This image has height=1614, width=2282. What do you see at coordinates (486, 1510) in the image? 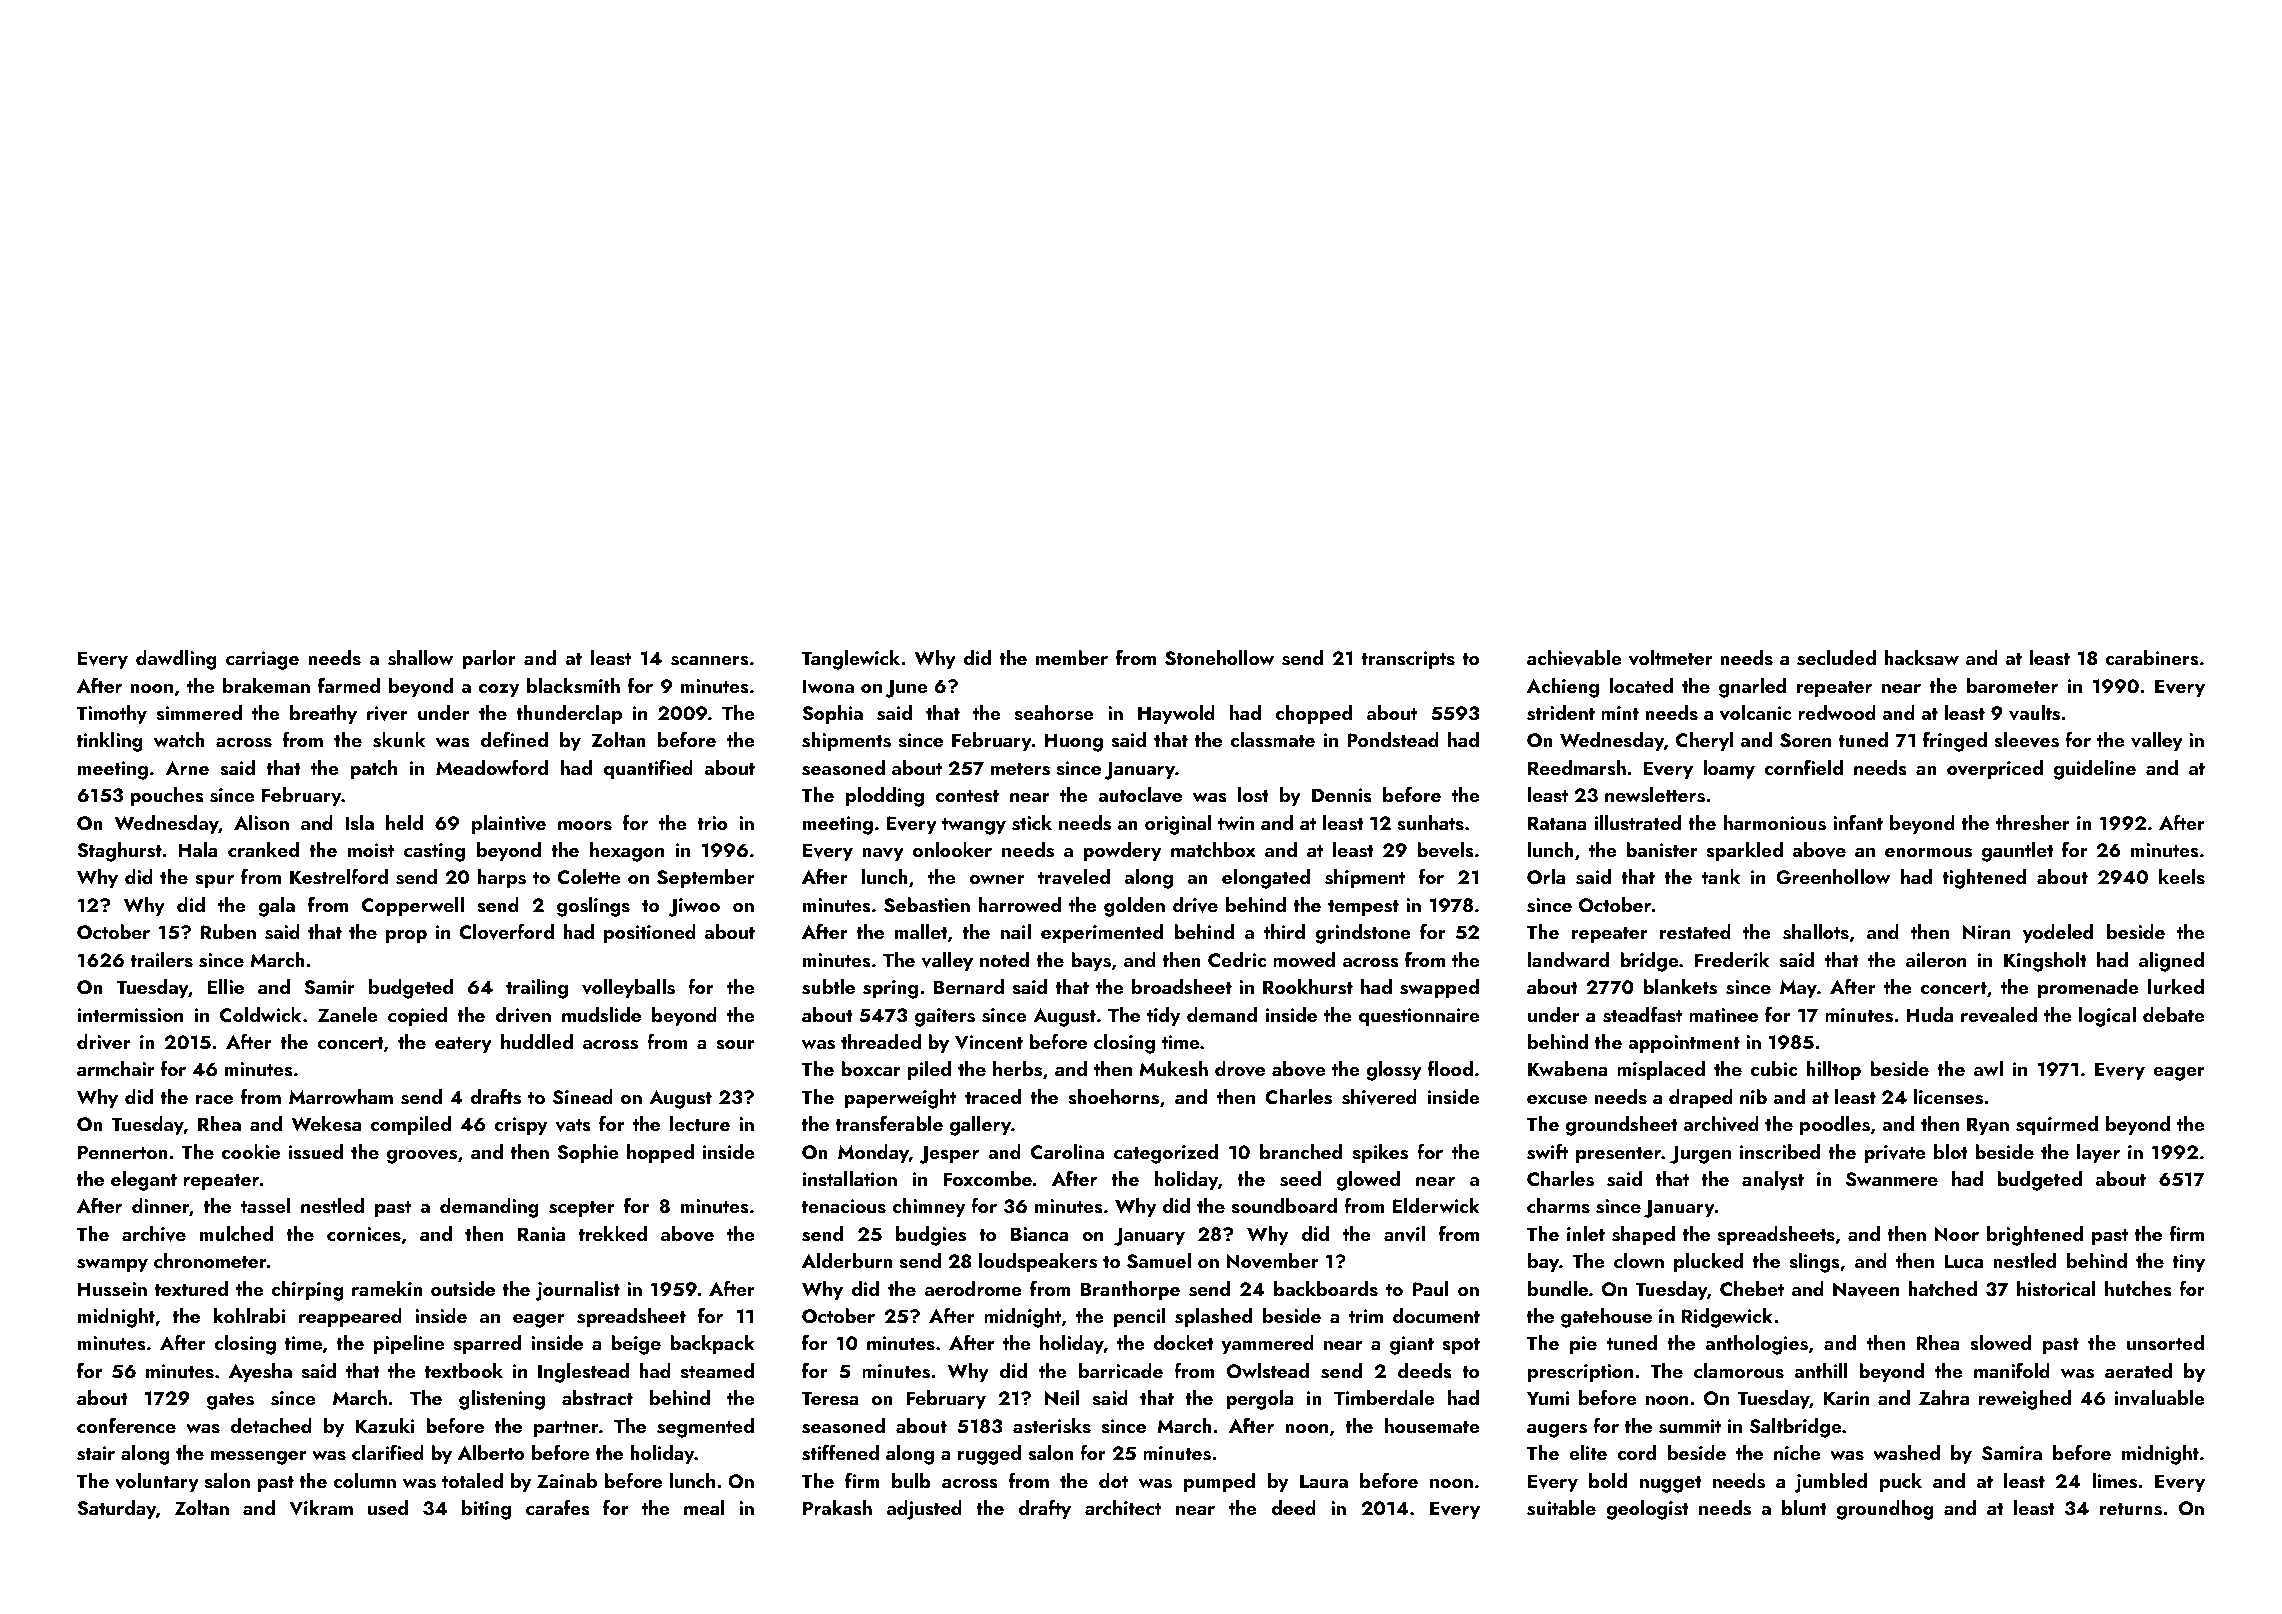
I see `biting` at bounding box center [486, 1510].
